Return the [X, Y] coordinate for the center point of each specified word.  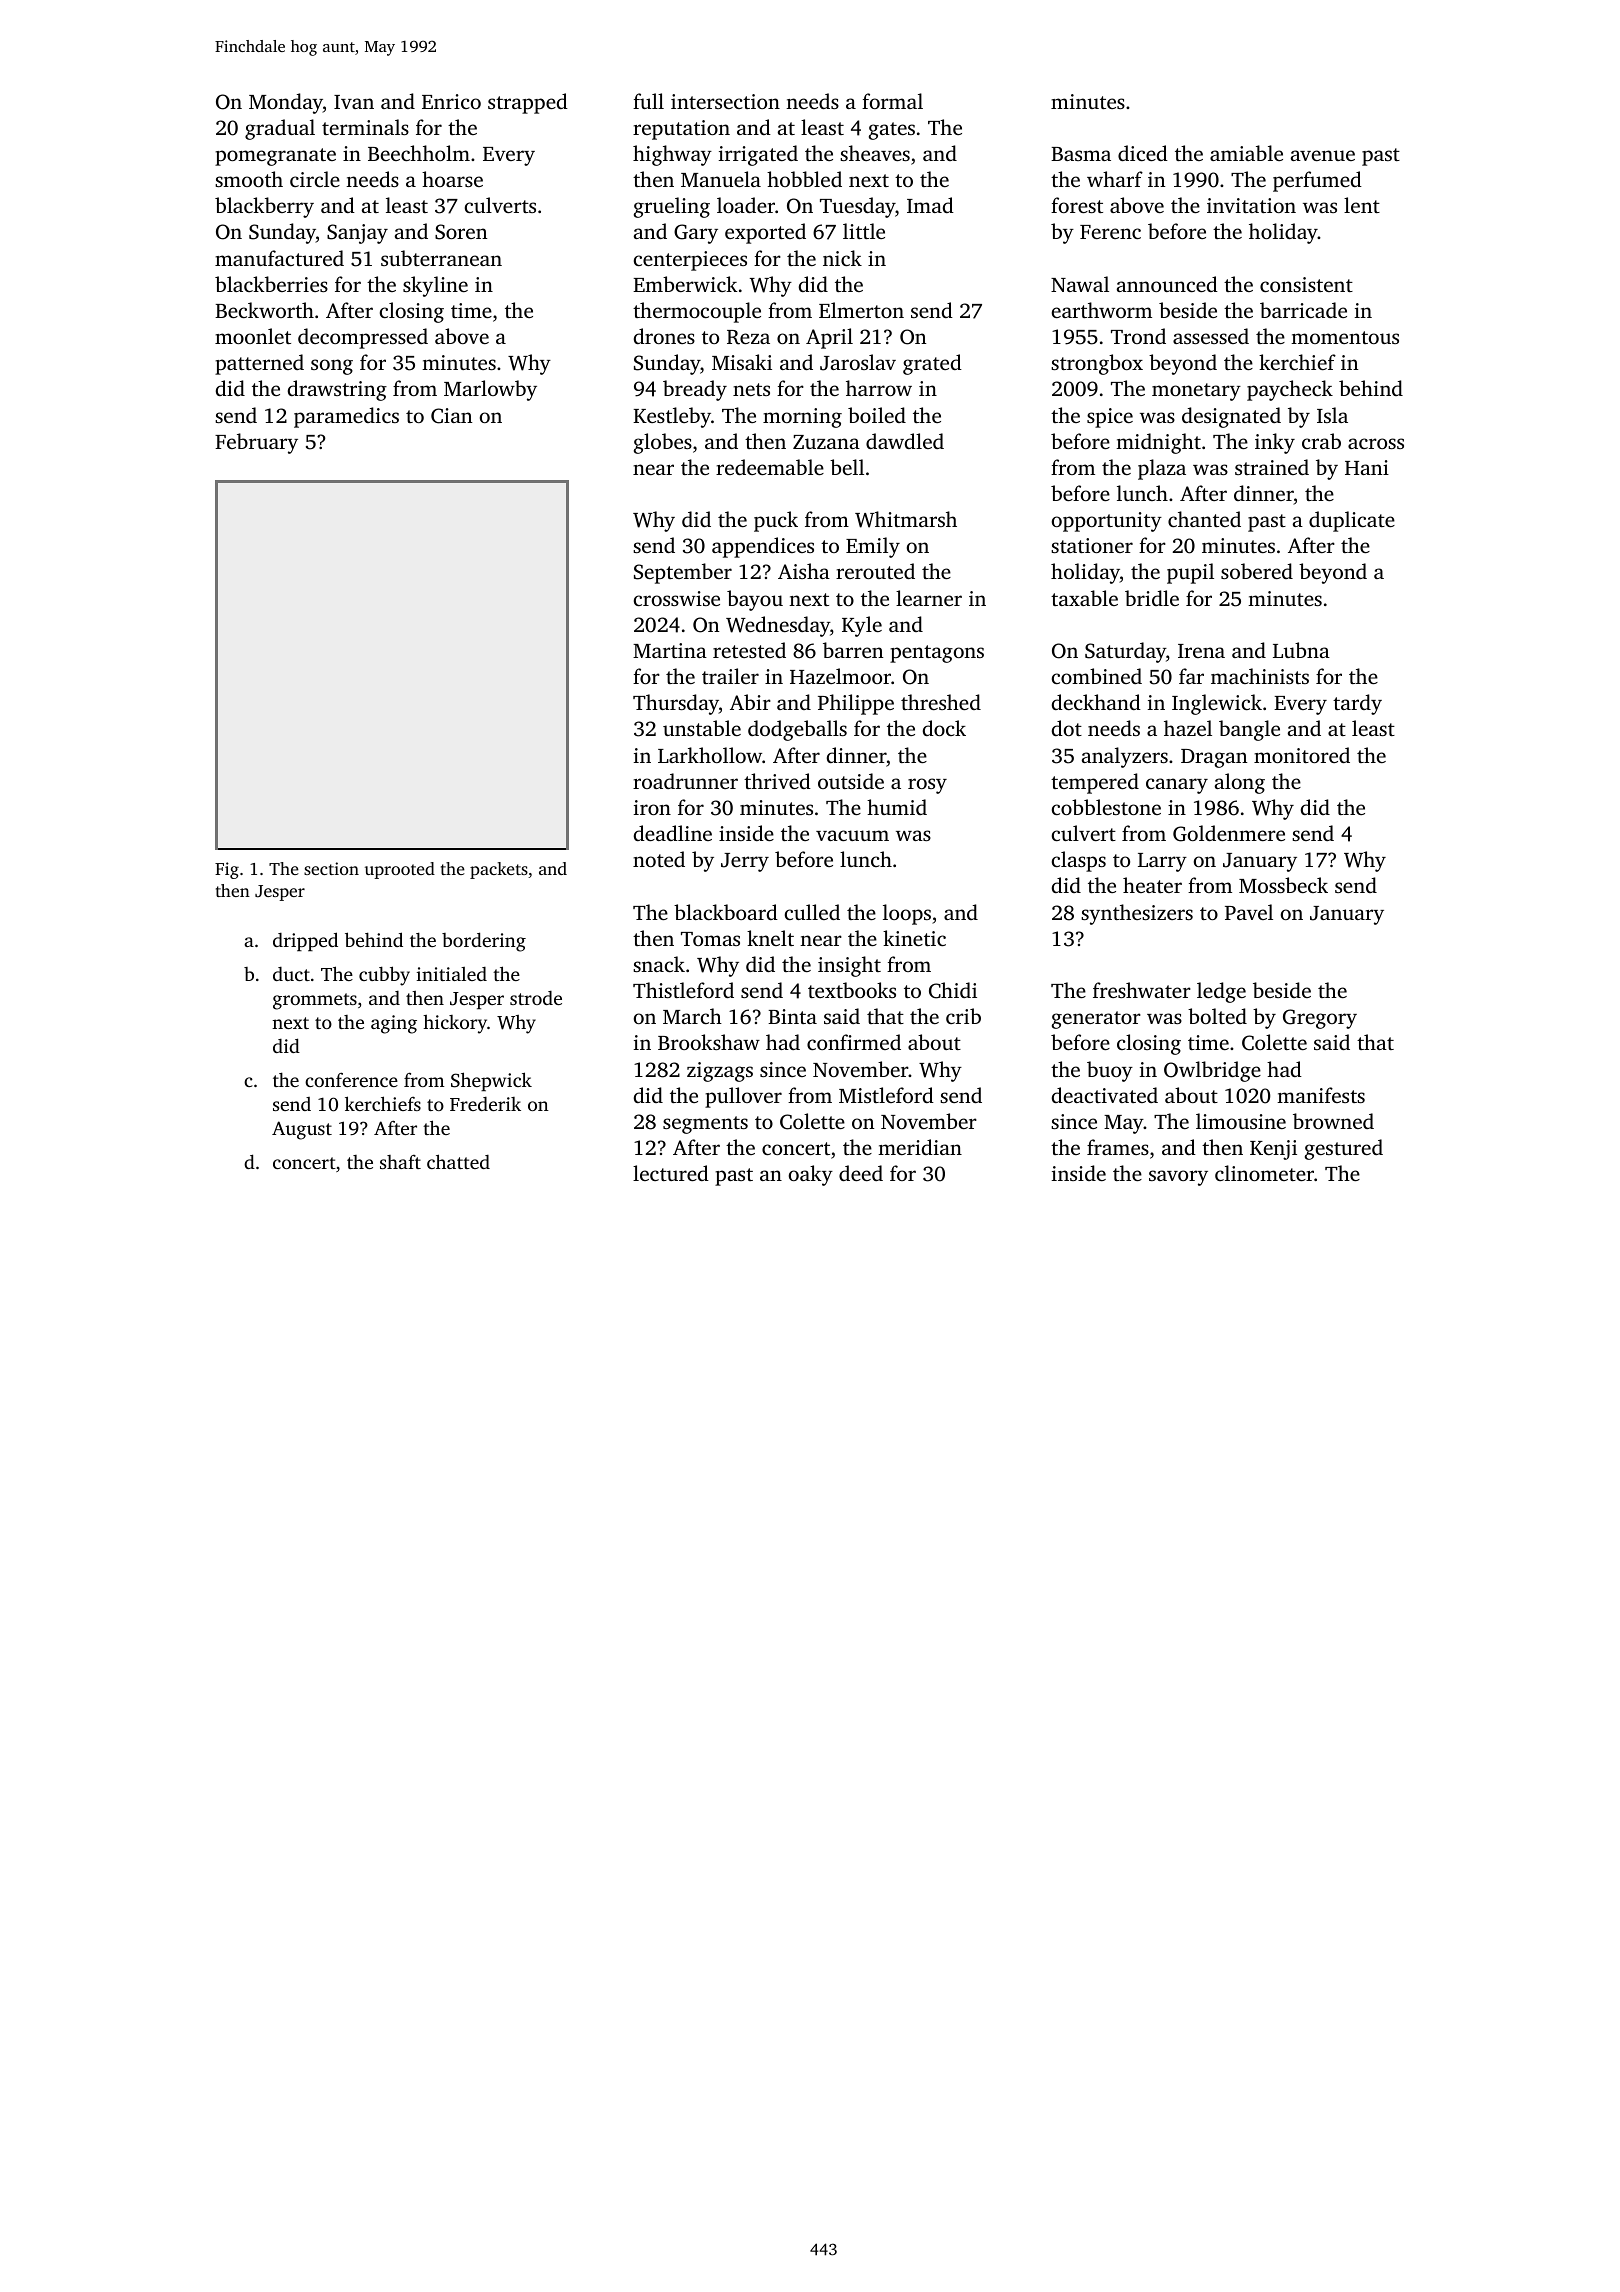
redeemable [770, 467]
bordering [484, 942]
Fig [227, 870]
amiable [1246, 153]
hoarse [452, 179]
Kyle [862, 626]
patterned [259, 364]
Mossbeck [1283, 885]
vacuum [852, 835]
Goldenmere [1229, 833]
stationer [1092, 545]
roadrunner [685, 781]
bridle [1152, 598]
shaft [400, 1162]
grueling [672, 207]
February [256, 443]
